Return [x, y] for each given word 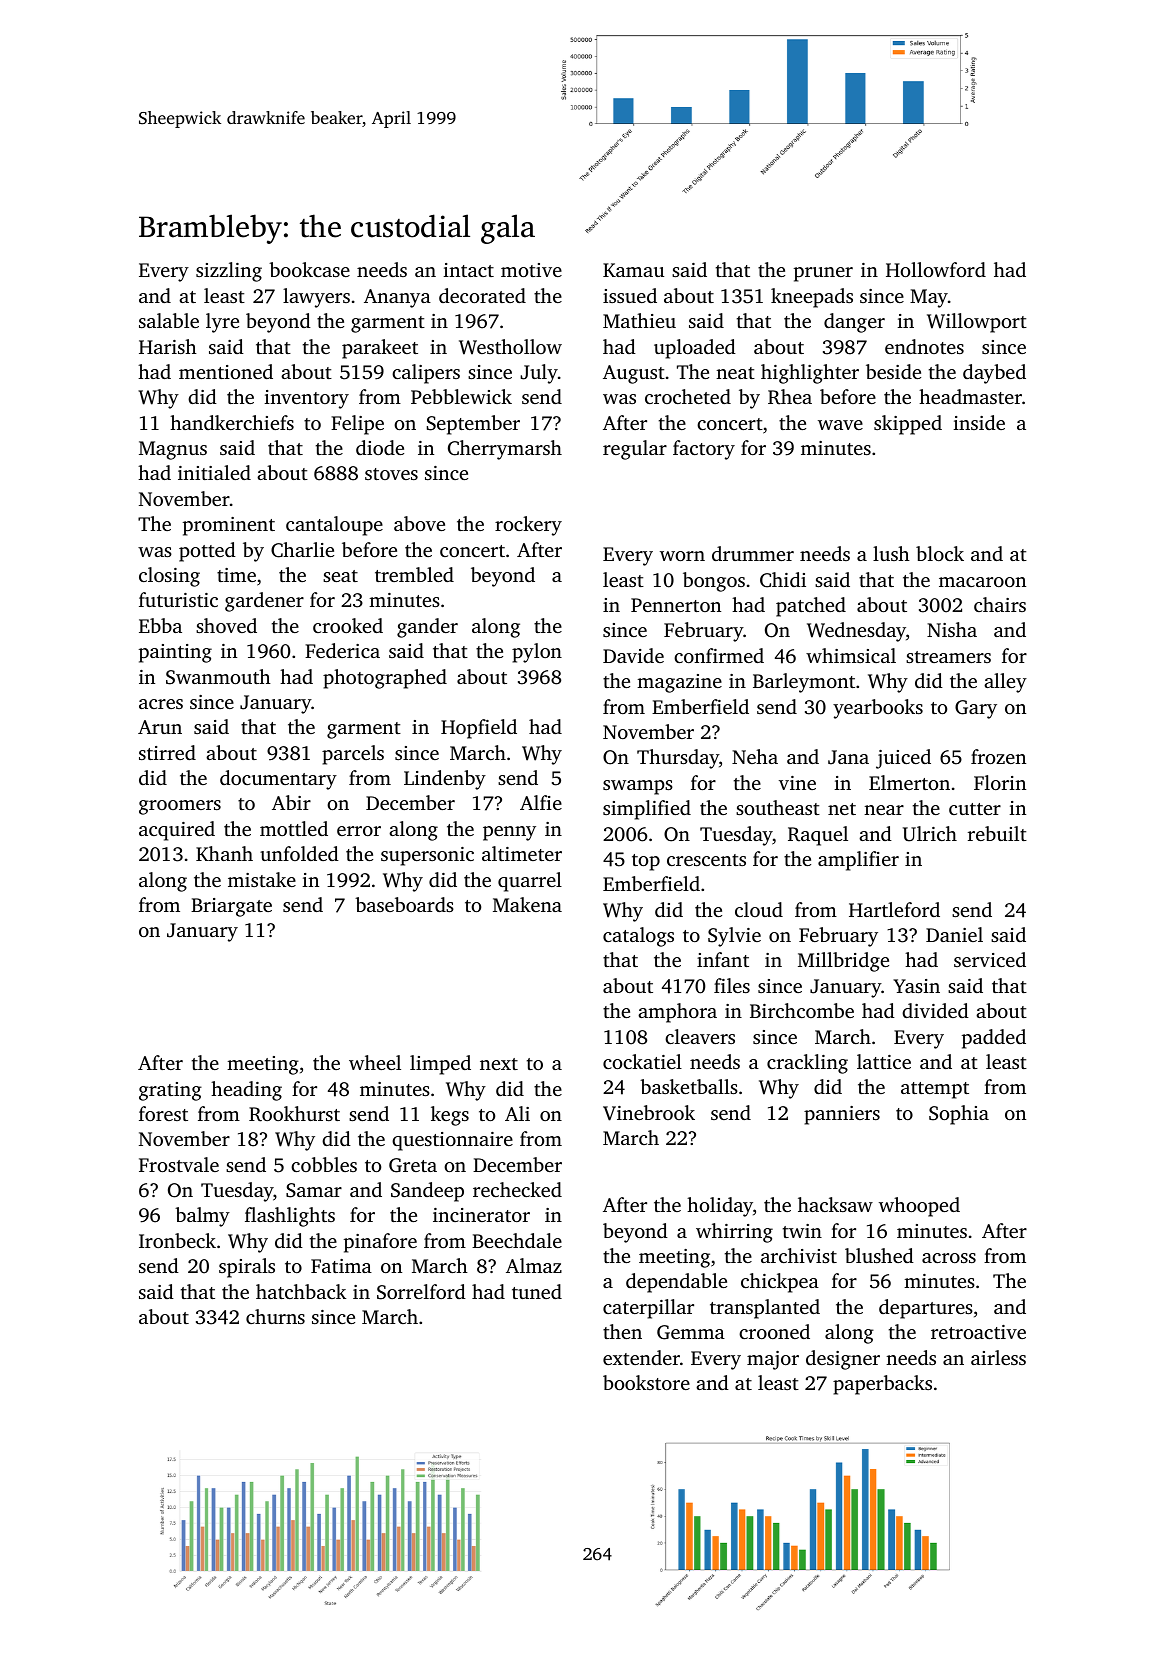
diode [380, 447]
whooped [919, 1207]
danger [854, 323]
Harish [168, 346]
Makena [527, 904]
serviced [990, 959]
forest [163, 1113]
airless [998, 1357]
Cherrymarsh [505, 450]
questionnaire [452, 1141]
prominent [229, 526]
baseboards [404, 904]
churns [275, 1316]
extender [641, 1357]
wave [840, 425]
